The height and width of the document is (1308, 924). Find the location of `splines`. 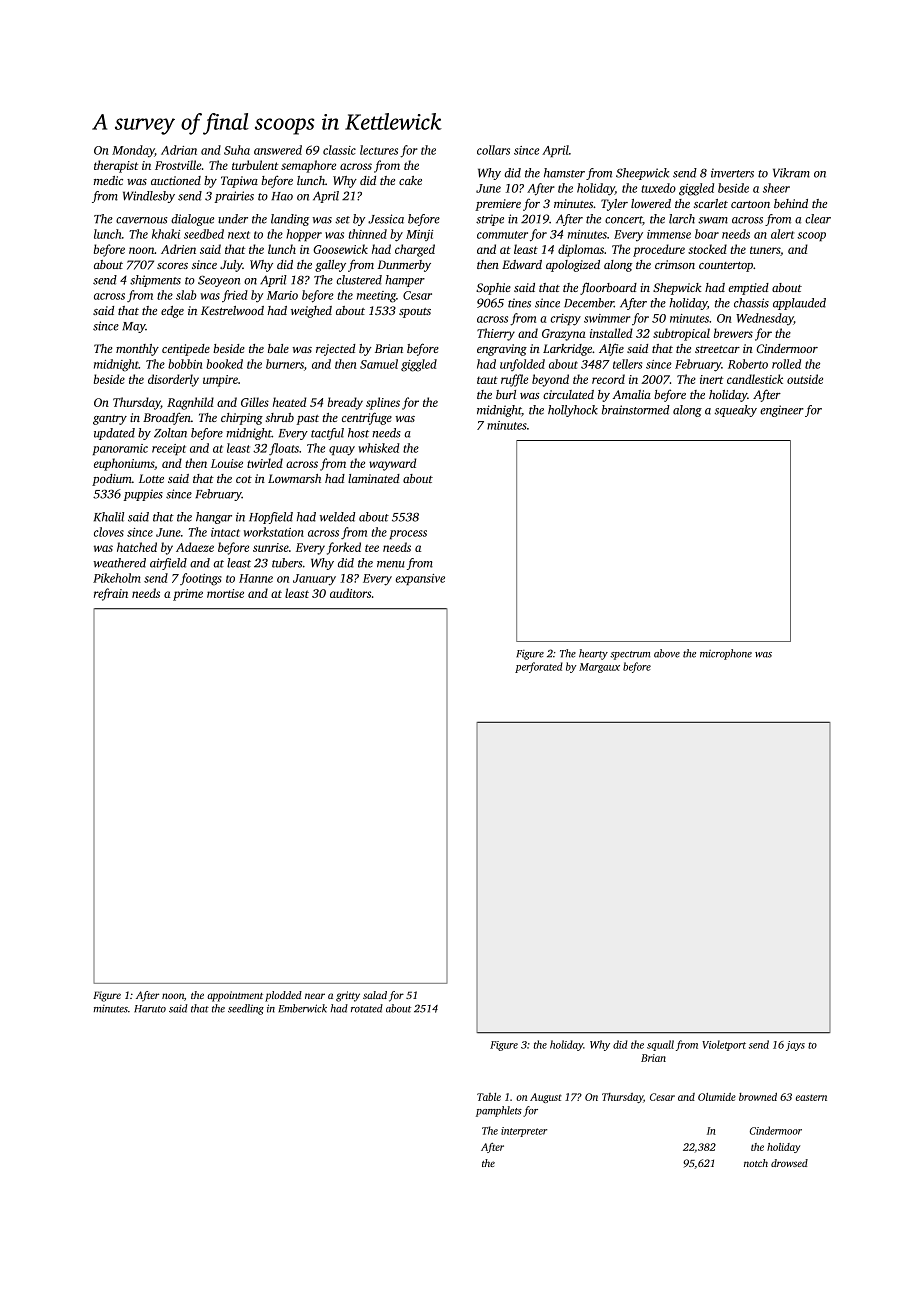

splines is located at coordinates (383, 403).
